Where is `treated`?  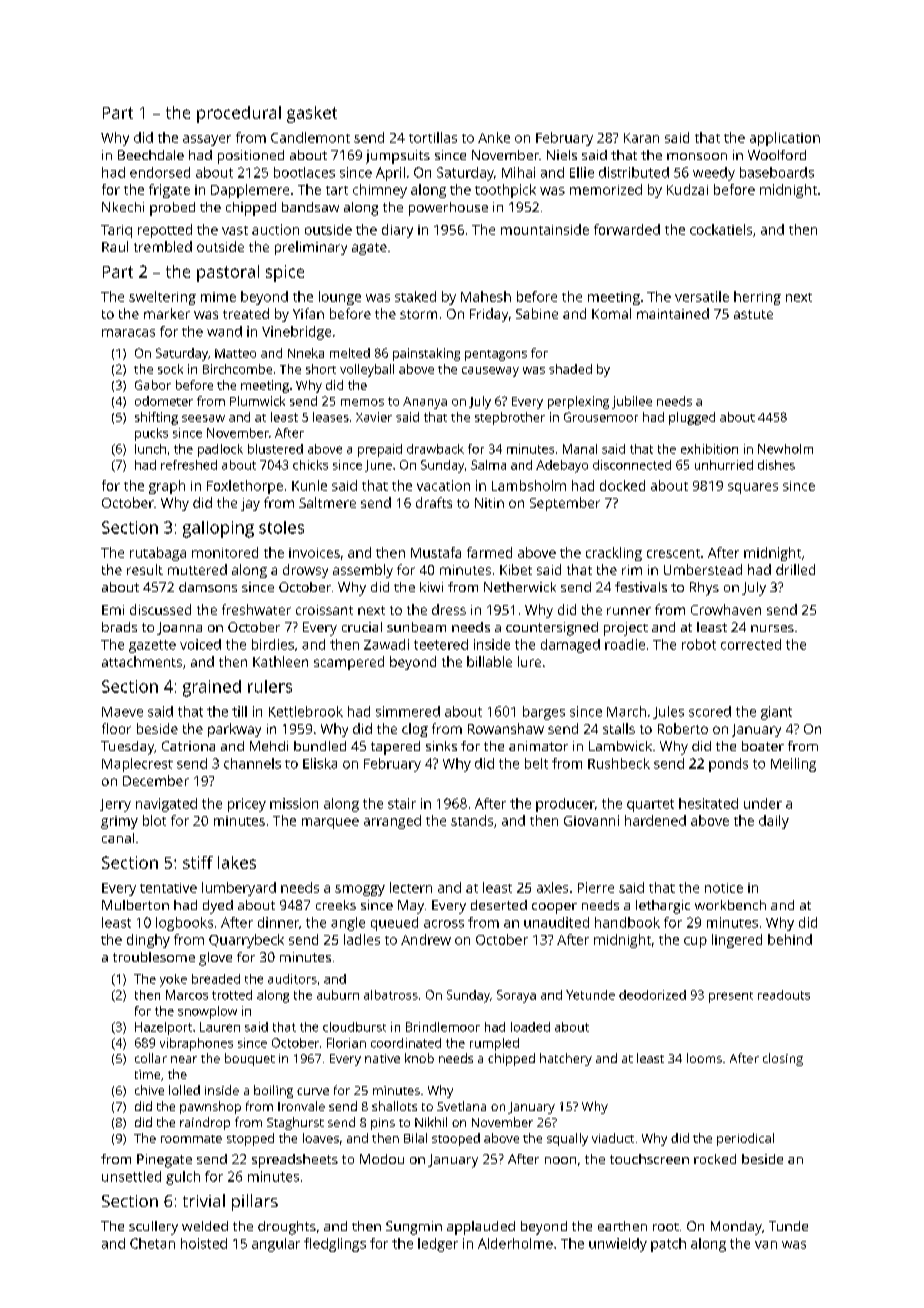 treated is located at coordinates (246, 313).
